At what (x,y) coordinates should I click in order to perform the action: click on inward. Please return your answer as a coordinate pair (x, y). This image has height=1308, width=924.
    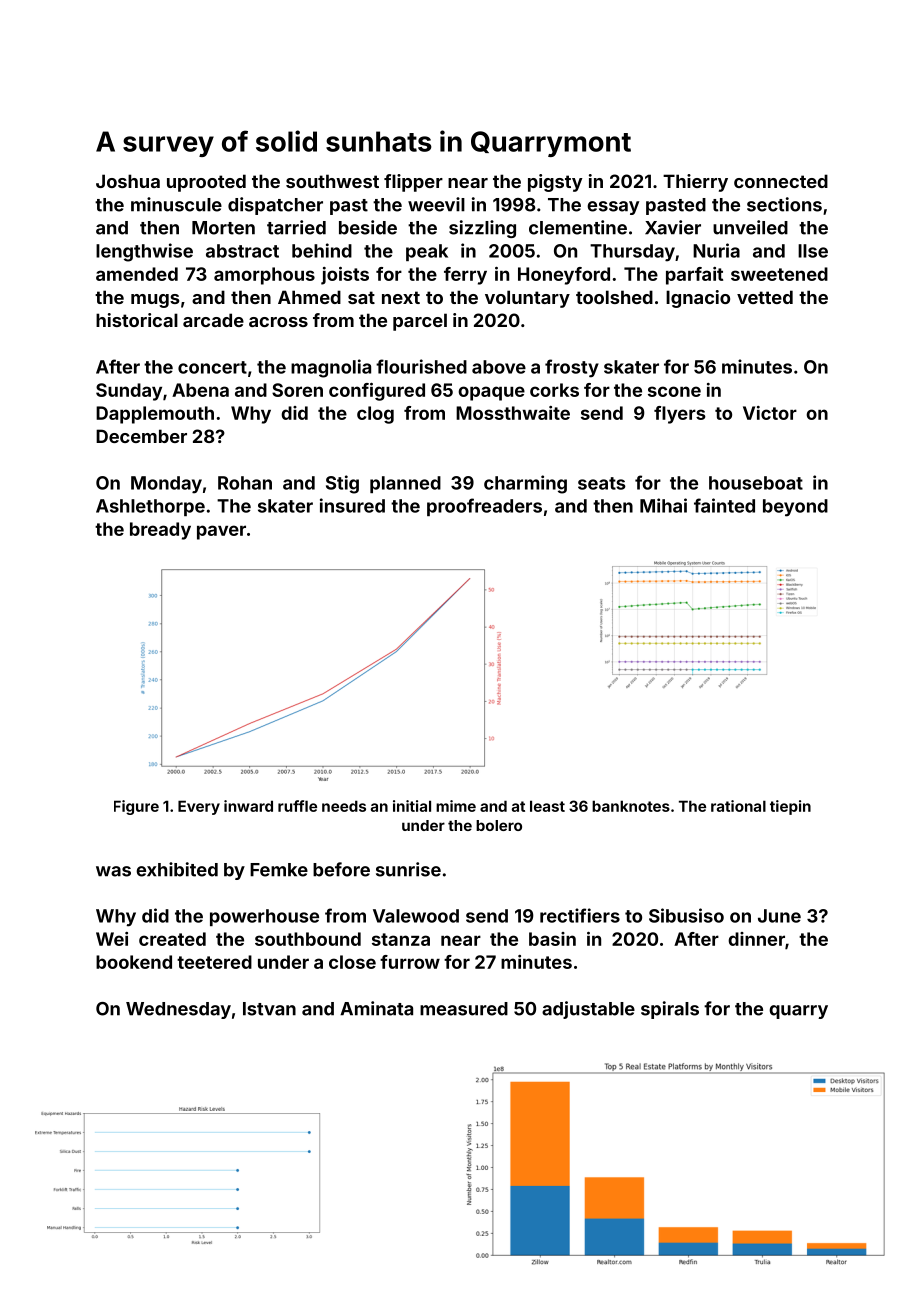
    Looking at the image, I should click on (248, 806).
